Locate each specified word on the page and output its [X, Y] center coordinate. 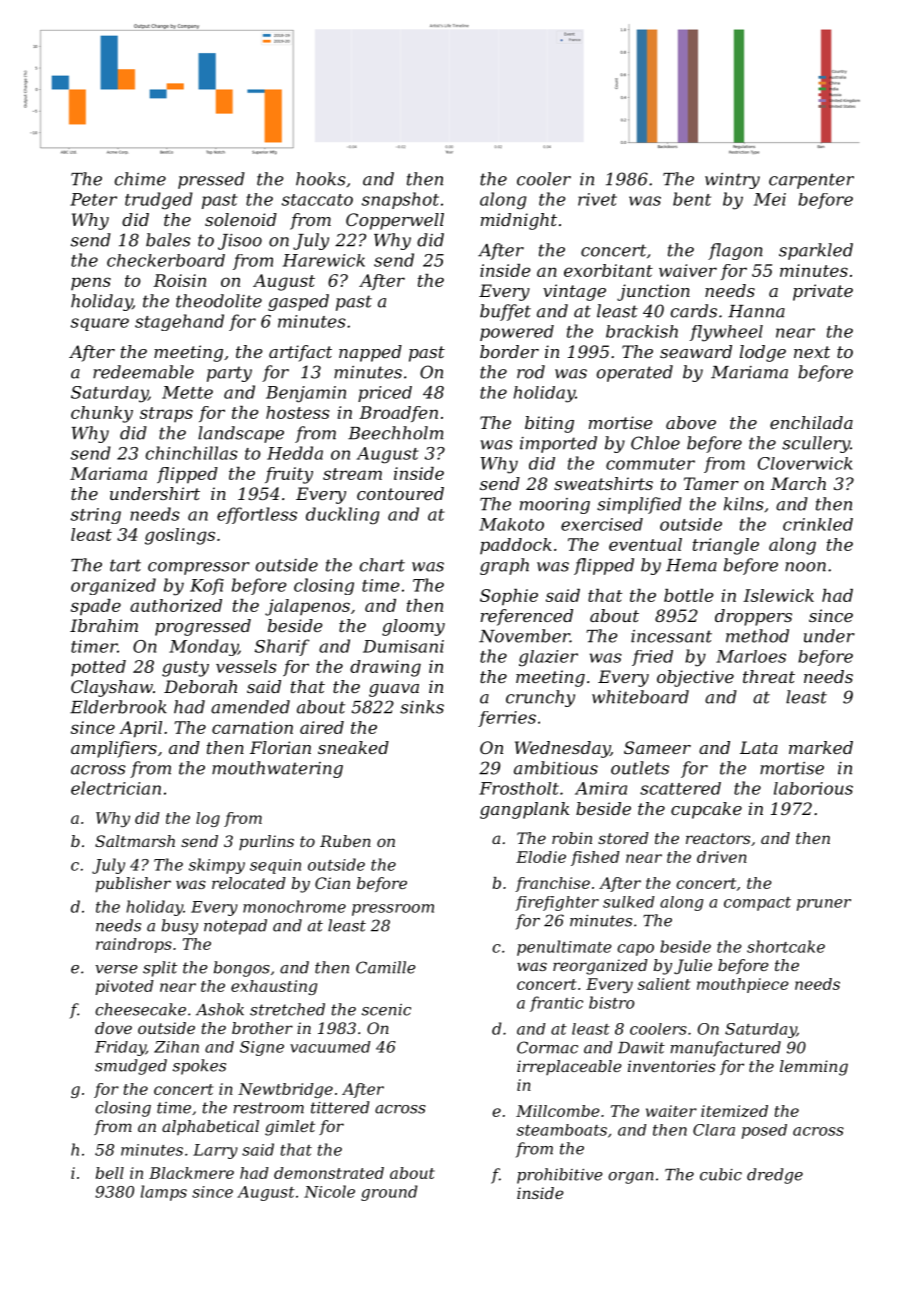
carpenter [811, 181]
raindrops [134, 945]
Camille [386, 967]
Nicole [329, 1191]
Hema [691, 565]
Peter [93, 199]
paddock [516, 546]
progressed [203, 627]
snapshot [400, 200]
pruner [824, 905]
